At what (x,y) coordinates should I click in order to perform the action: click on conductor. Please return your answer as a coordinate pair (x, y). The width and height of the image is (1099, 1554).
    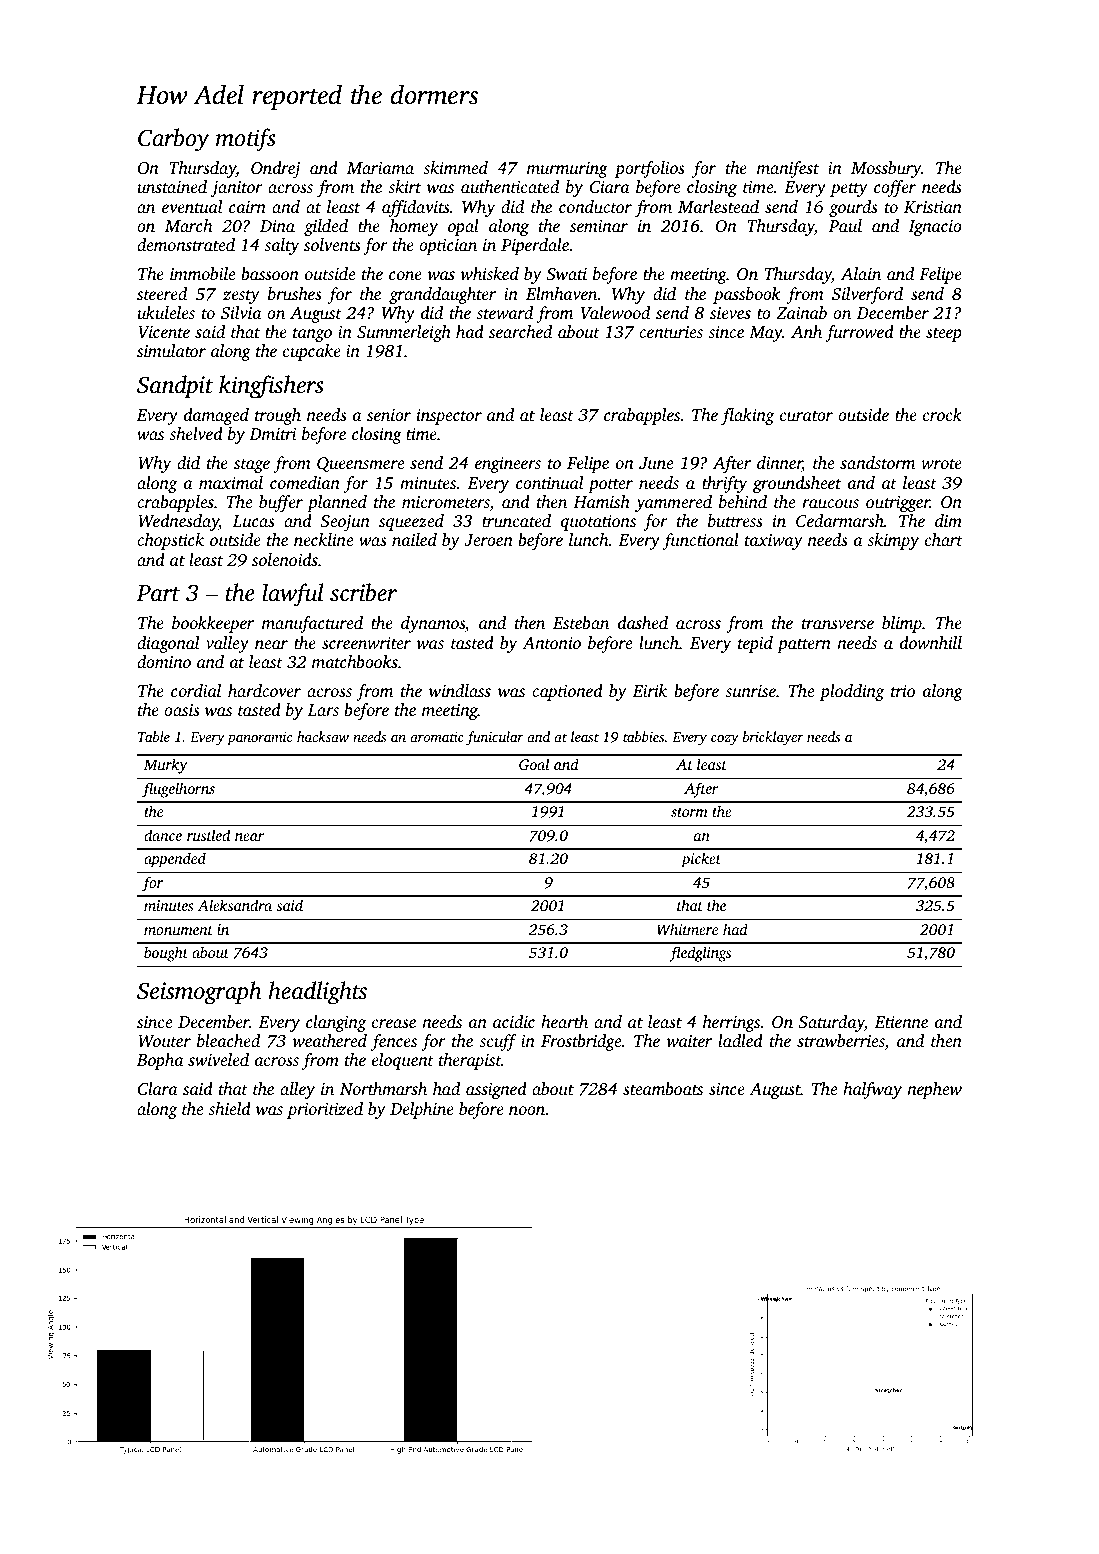
    Looking at the image, I should click on (595, 206).
